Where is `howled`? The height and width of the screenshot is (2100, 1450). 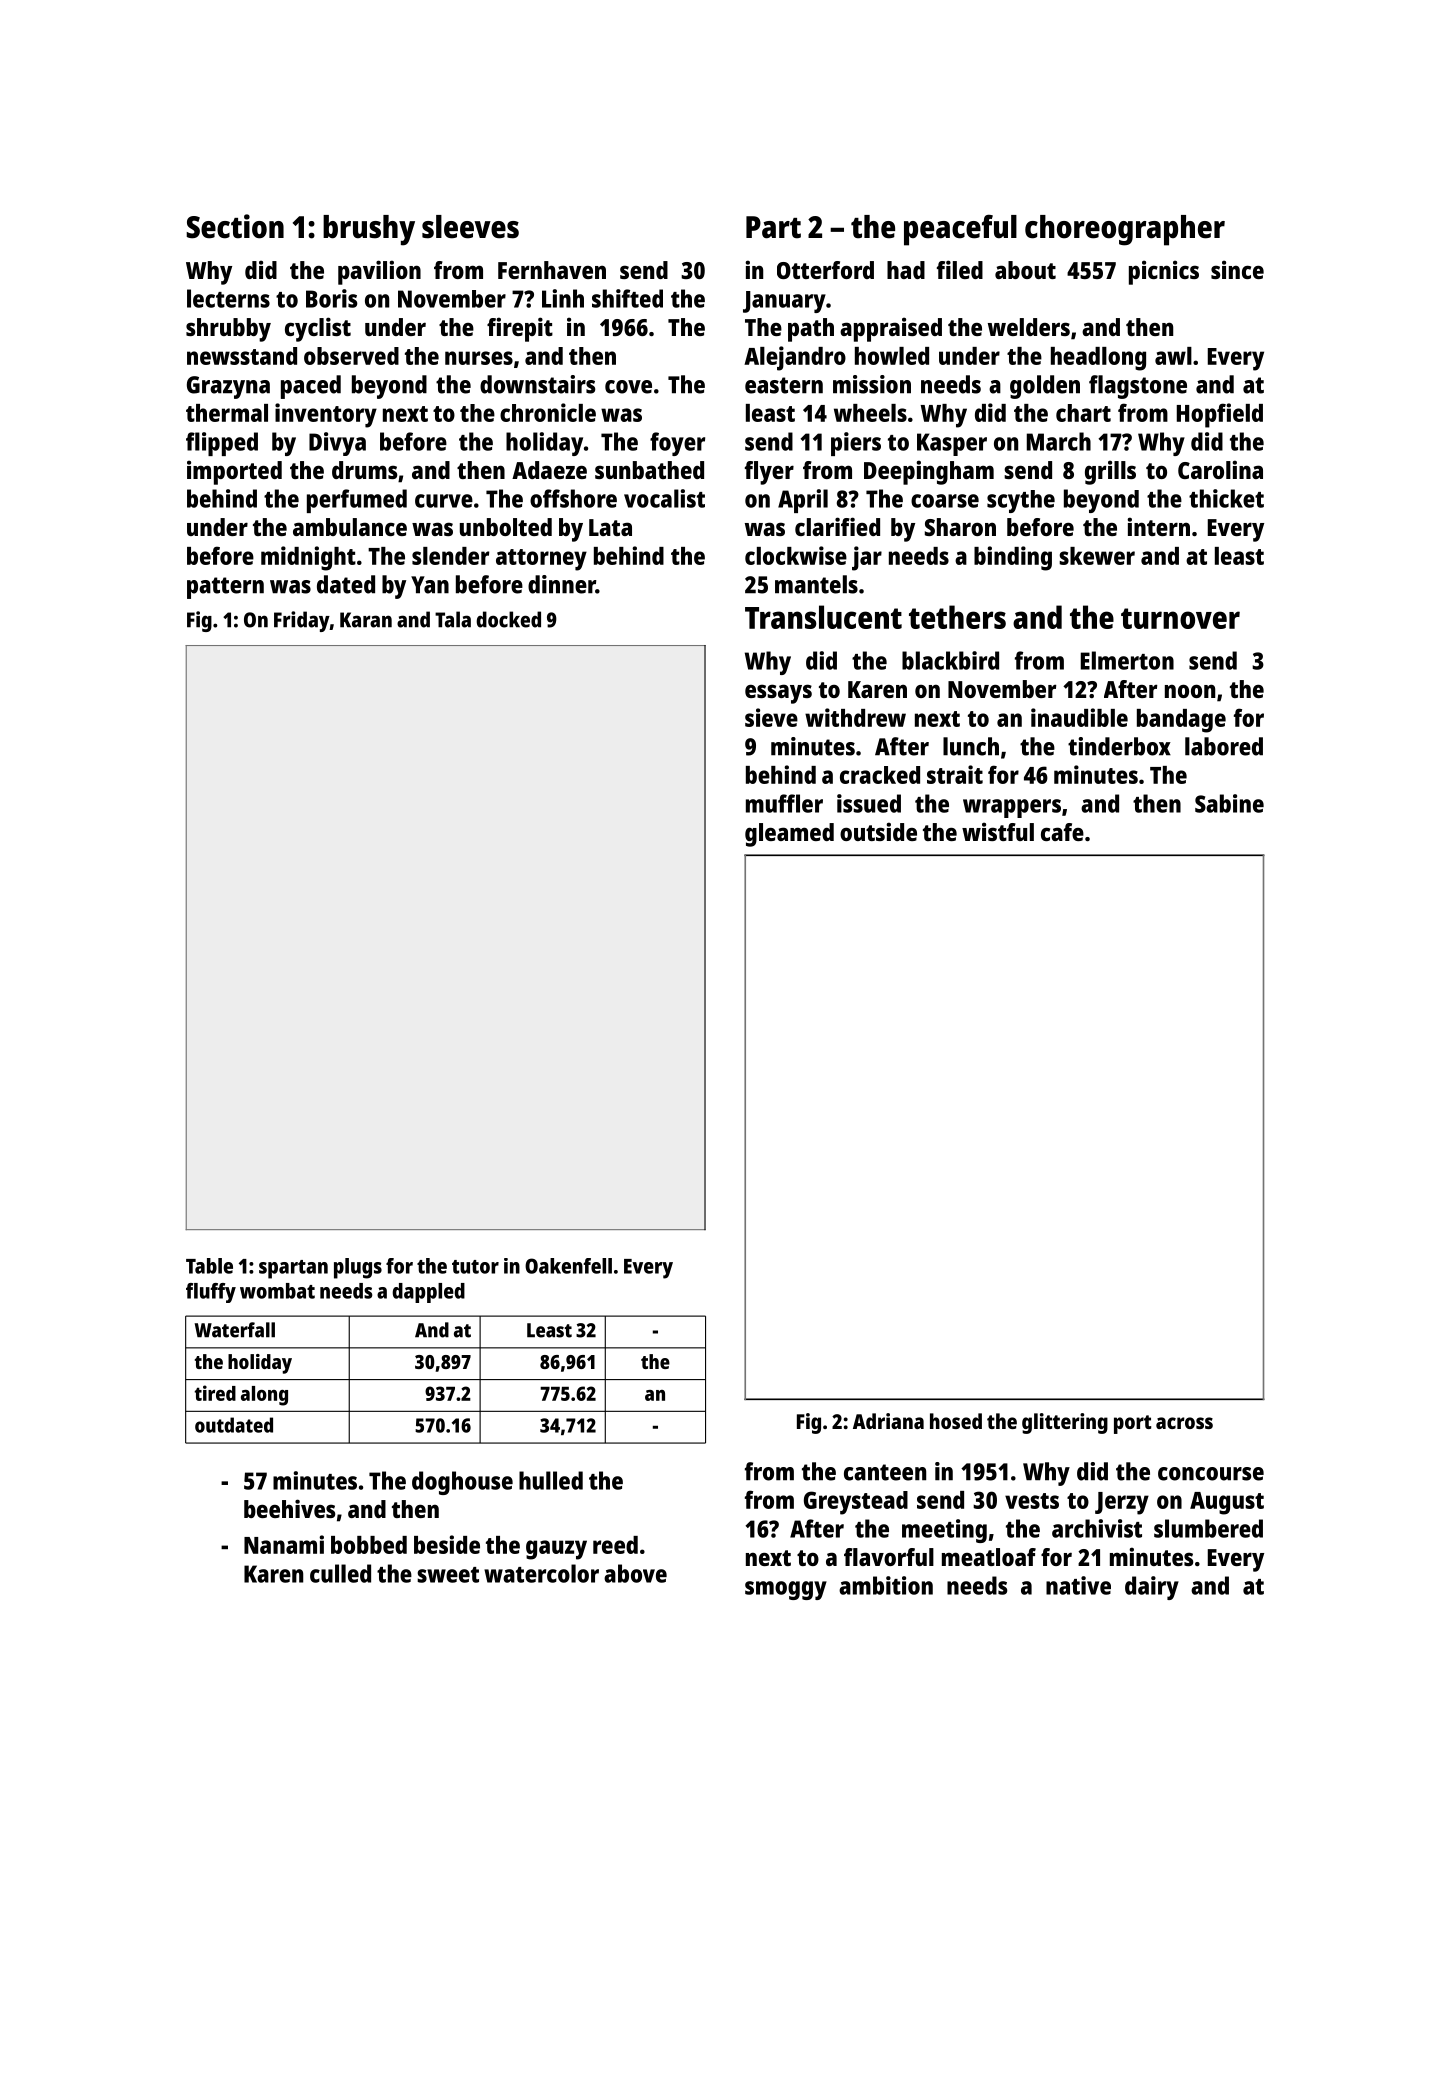
howled is located at coordinates (892, 356).
